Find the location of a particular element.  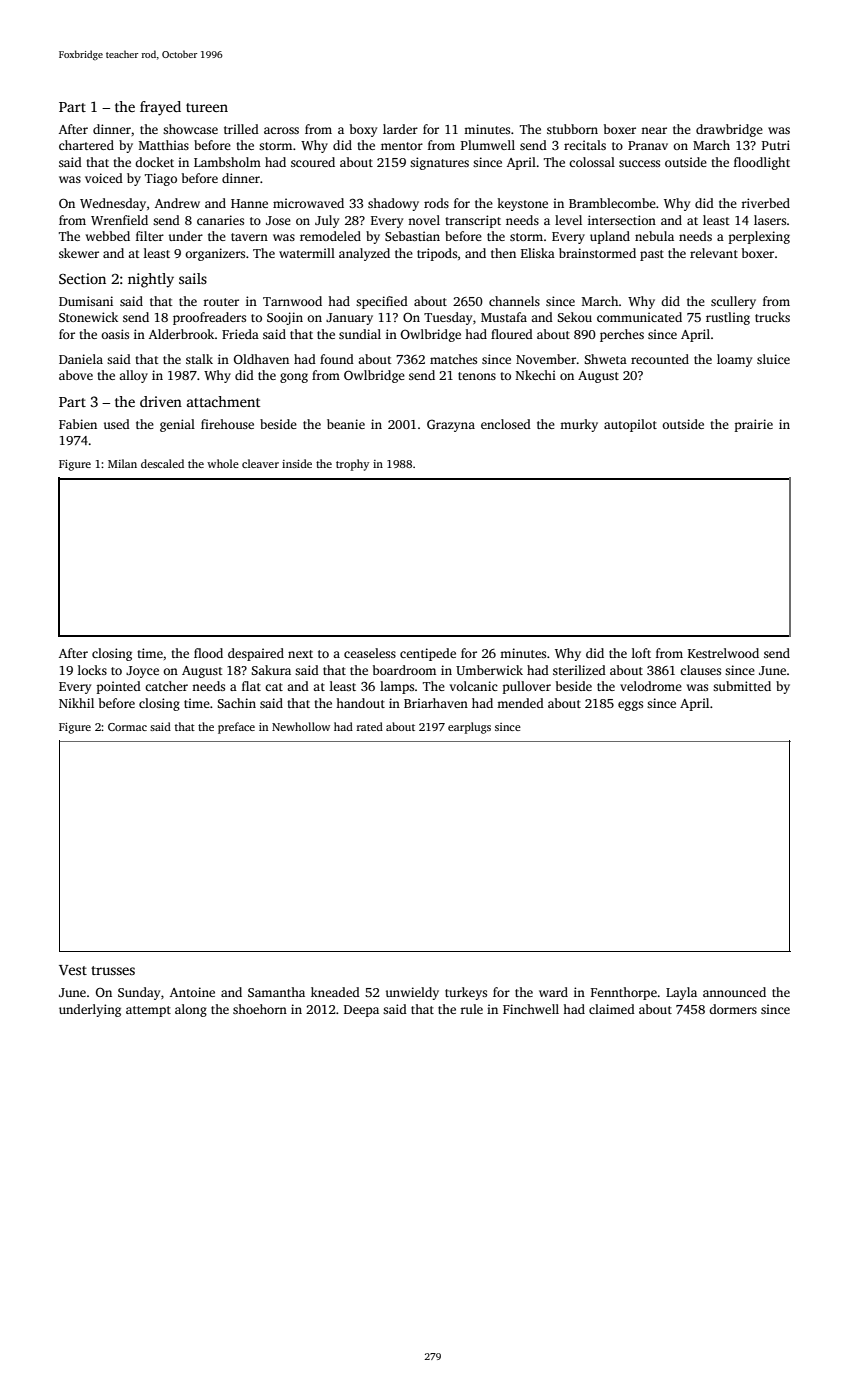

shadowy is located at coordinates (393, 204).
